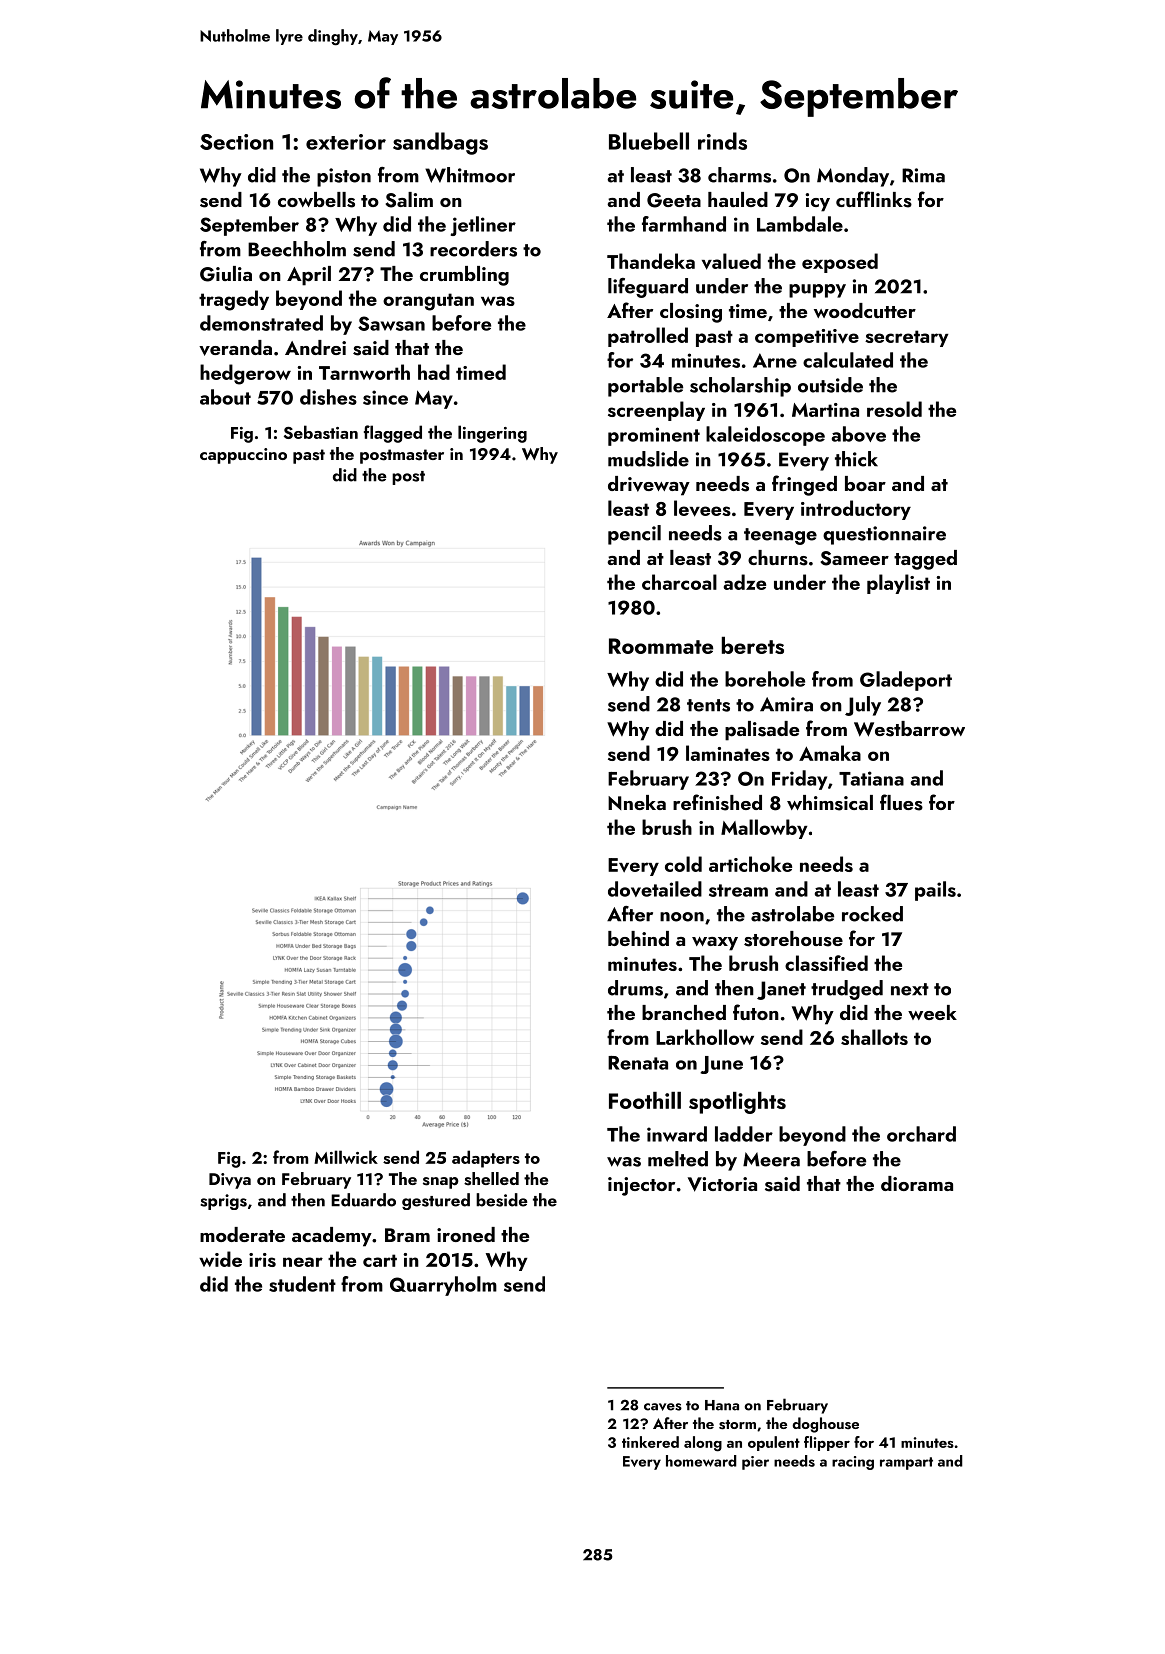 The width and height of the image is (1165, 1654). What do you see at coordinates (901, 802) in the image?
I see `flues` at bounding box center [901, 802].
